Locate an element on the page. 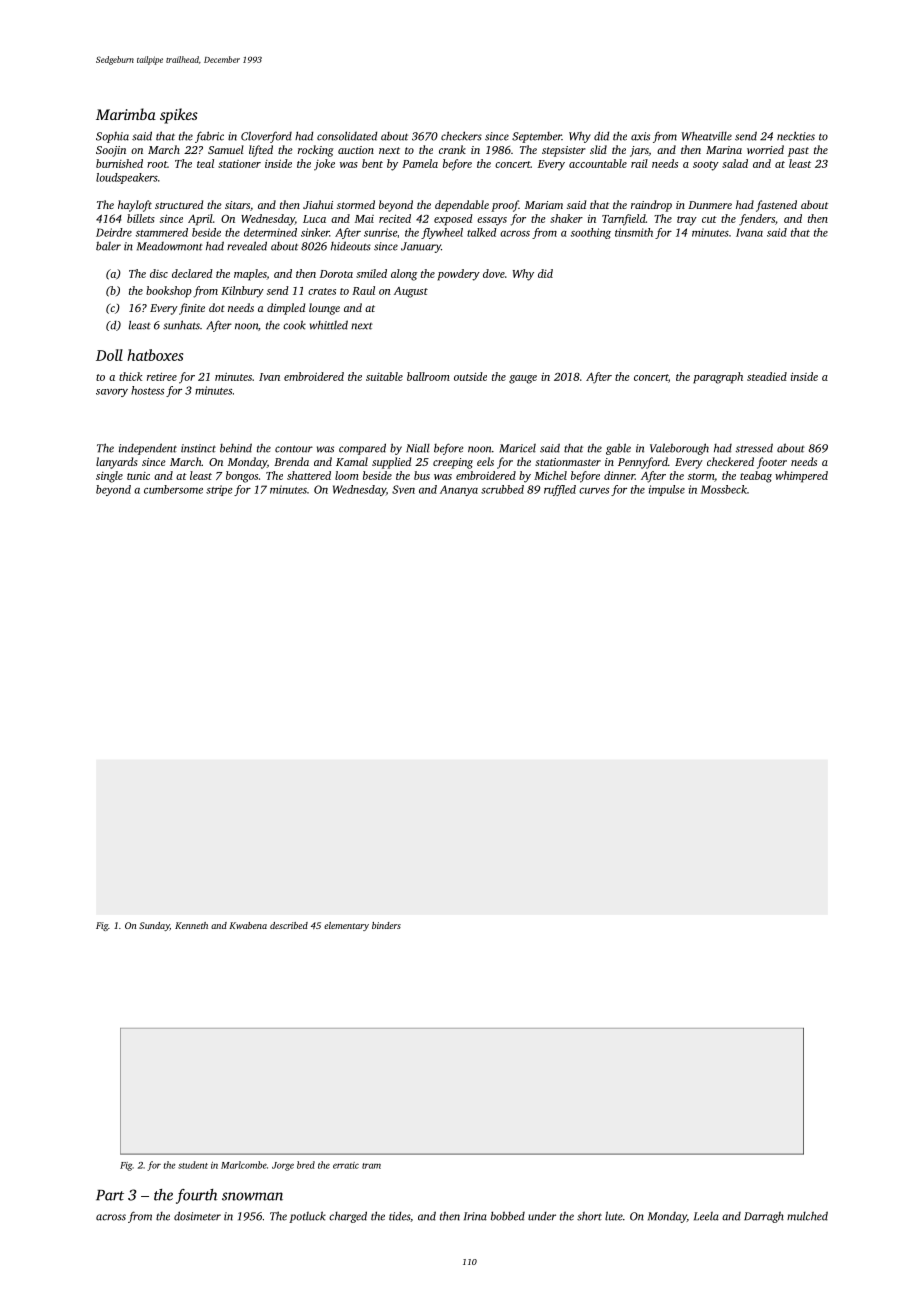 This page has width=924, height=1308. Kenneth is located at coordinates (191, 925).
